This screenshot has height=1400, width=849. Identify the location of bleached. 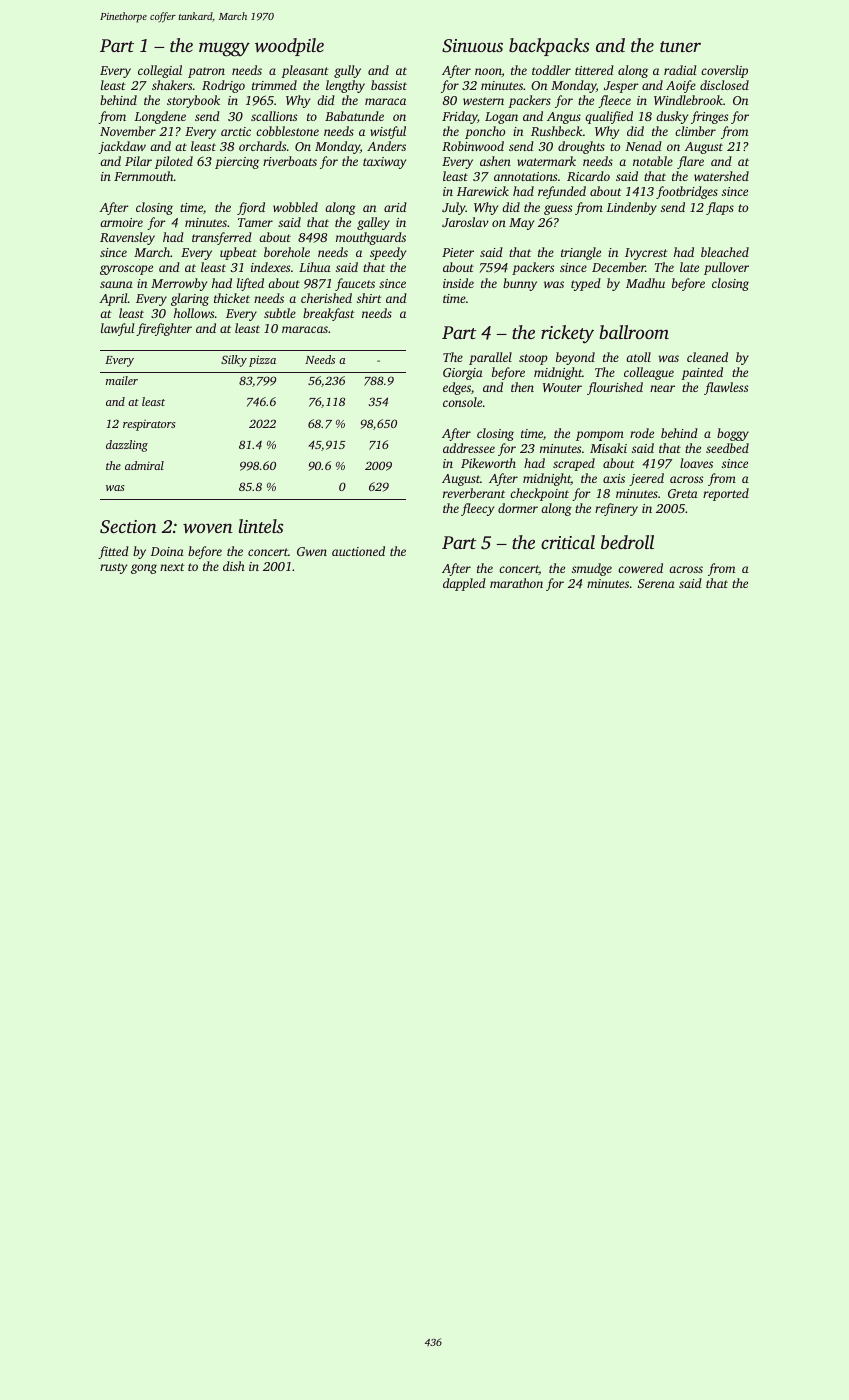
(725, 252).
